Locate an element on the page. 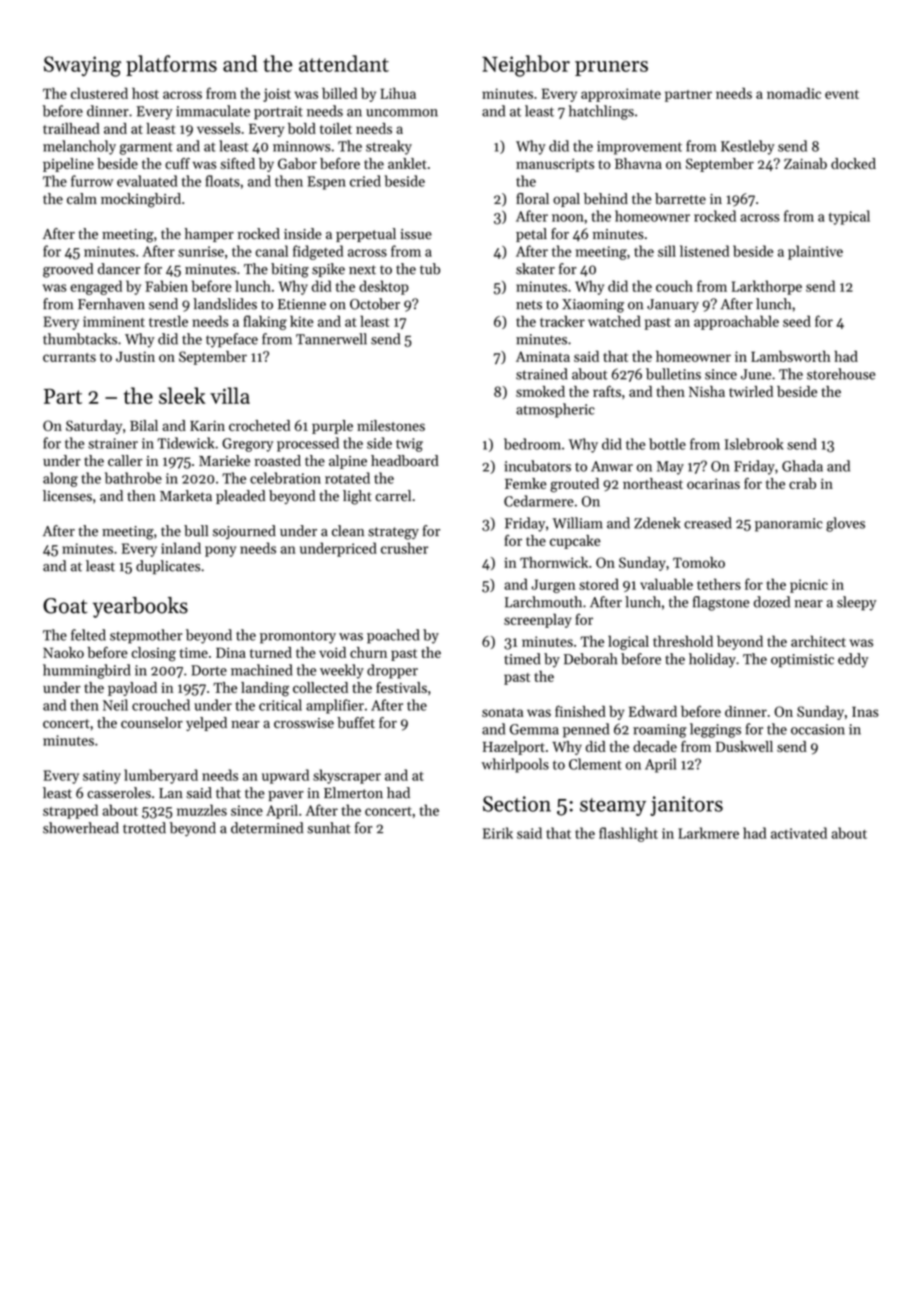 This document has height=1308, width=924. Neighbor is located at coordinates (526, 66).
